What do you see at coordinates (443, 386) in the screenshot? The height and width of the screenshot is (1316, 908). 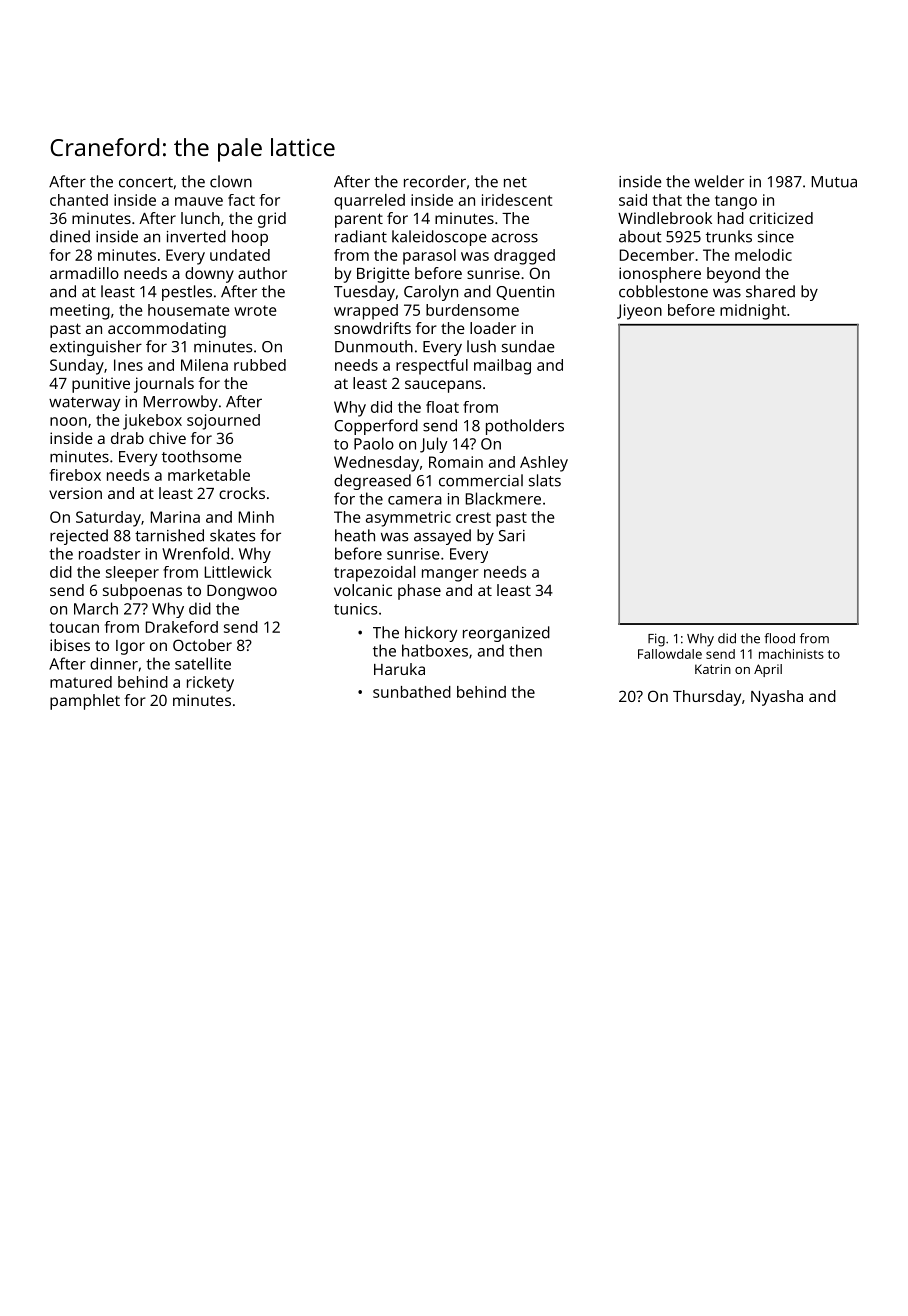 I see `saucepans` at bounding box center [443, 386].
